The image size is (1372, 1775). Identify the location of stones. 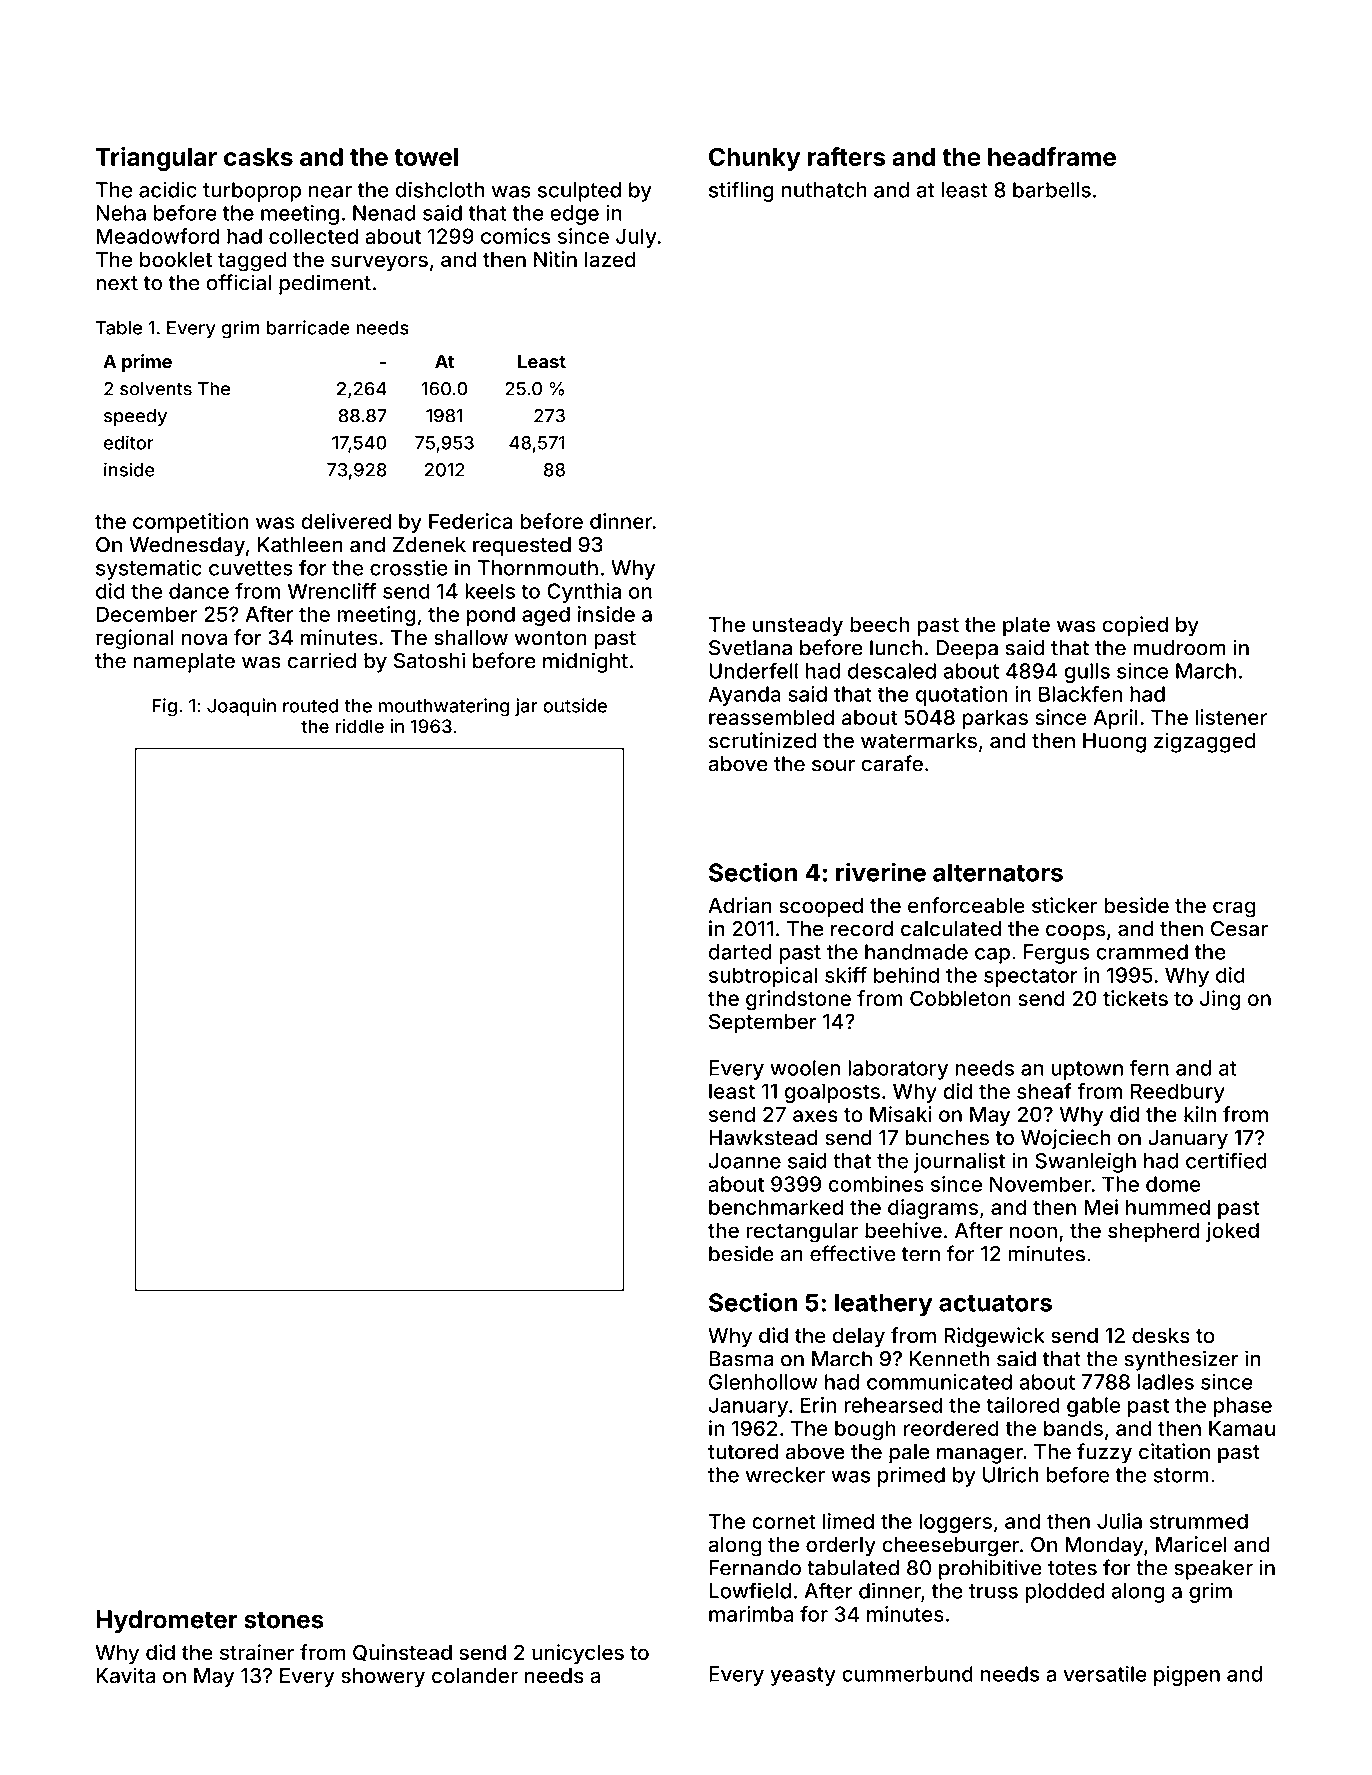
(284, 1620).
